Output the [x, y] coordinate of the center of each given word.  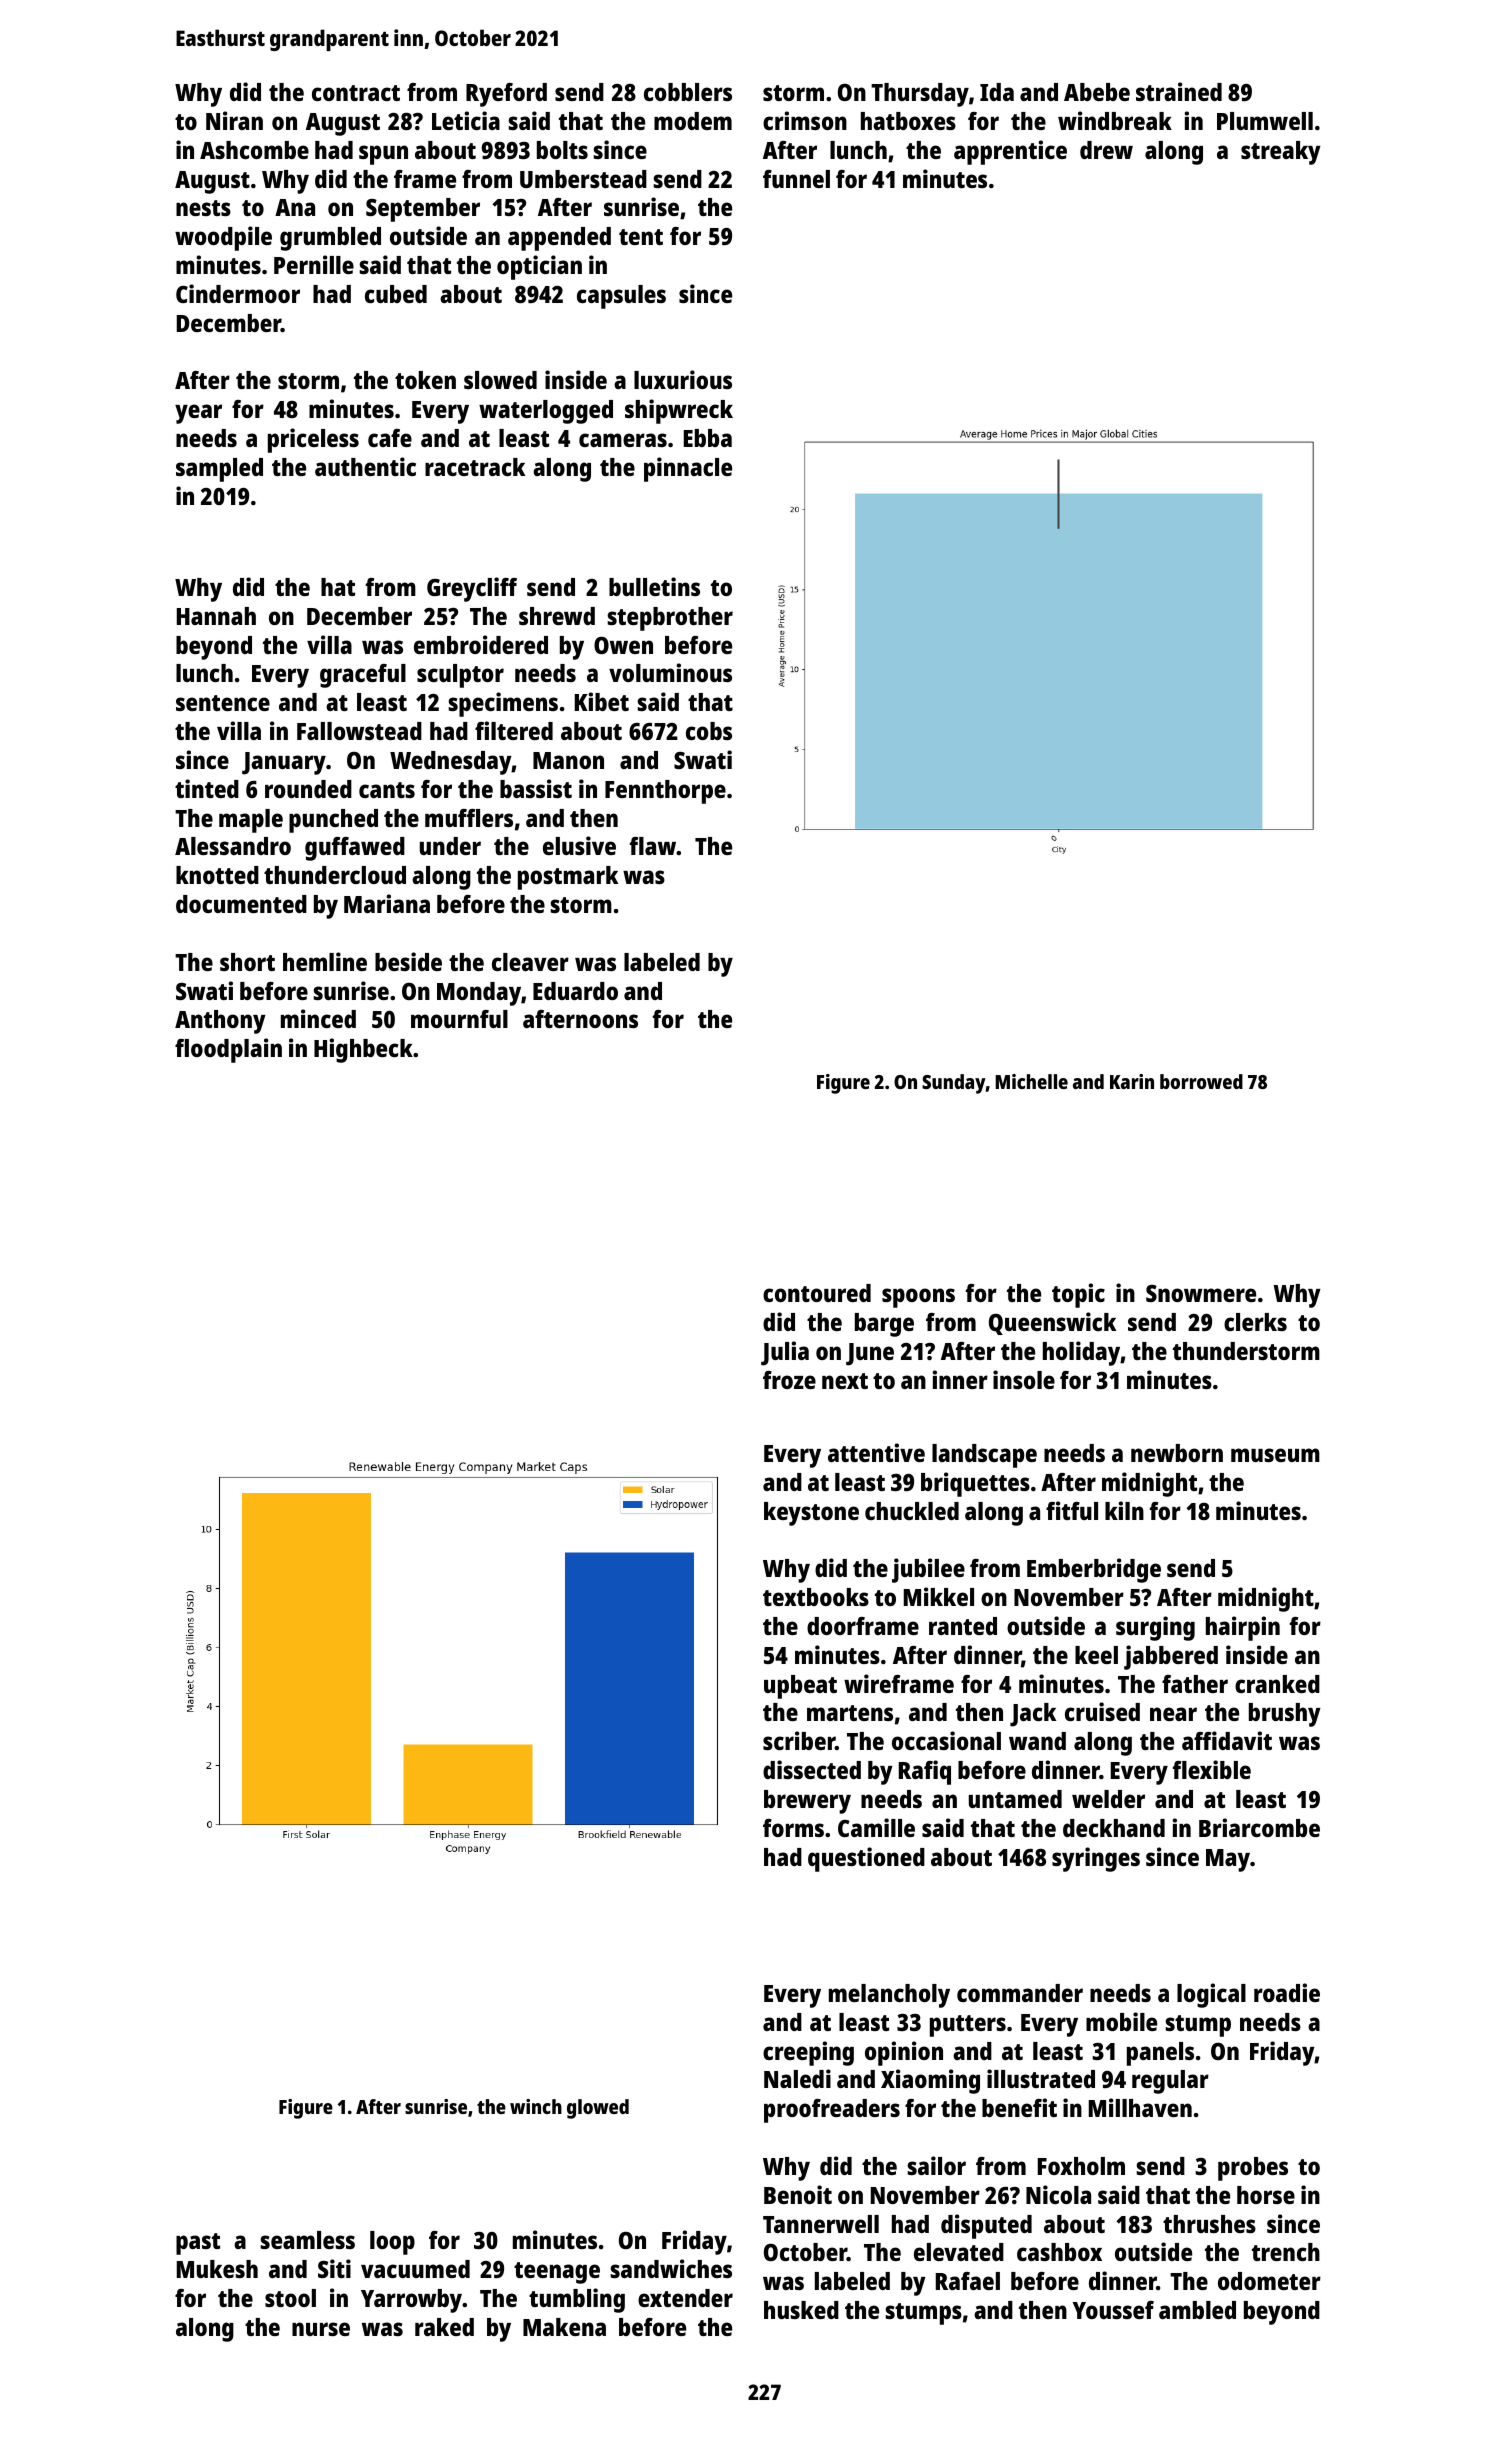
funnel [796, 179]
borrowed [1201, 1081]
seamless [307, 2240]
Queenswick [1052, 1323]
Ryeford [506, 95]
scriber [799, 1740]
